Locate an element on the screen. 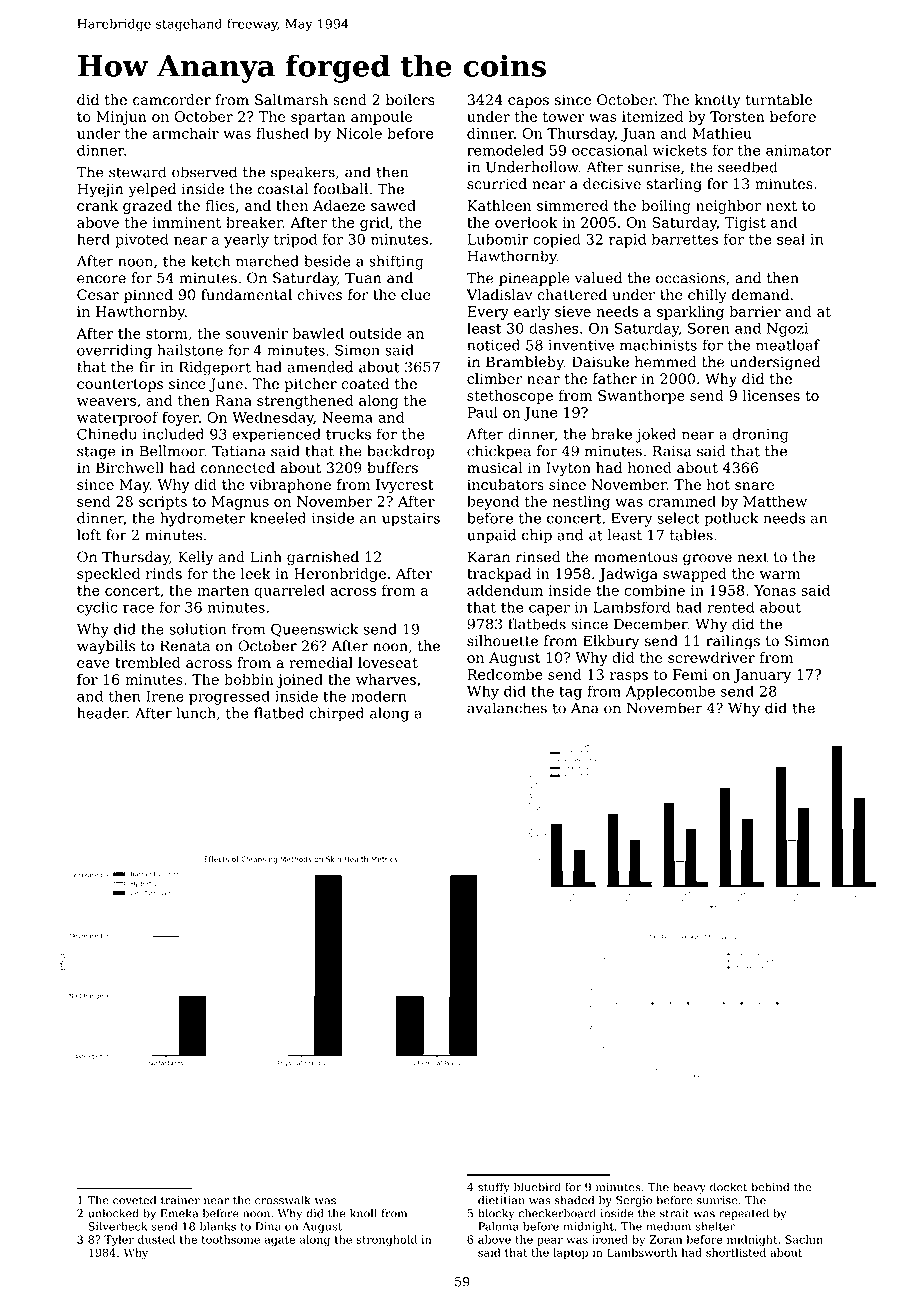 Image resolution: width=908 pixels, height=1316 pixels. lunch is located at coordinates (196, 713).
